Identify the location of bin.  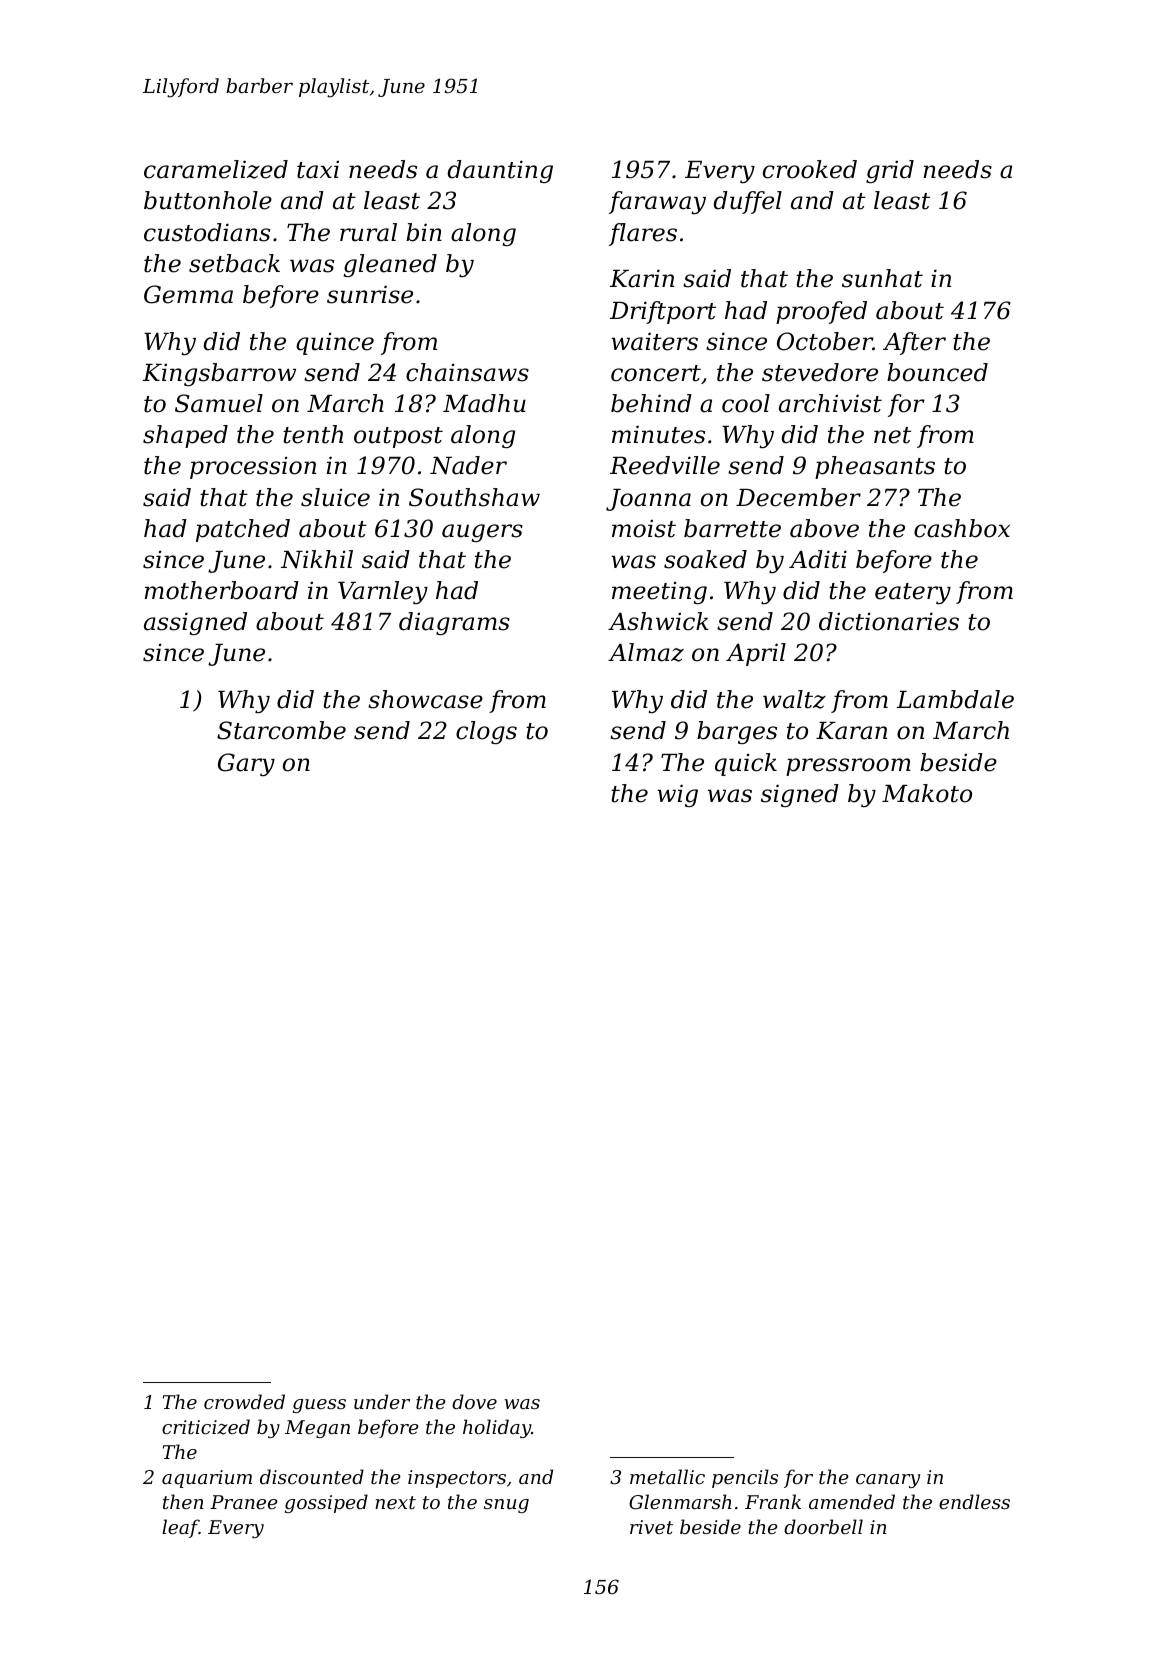
(424, 232).
